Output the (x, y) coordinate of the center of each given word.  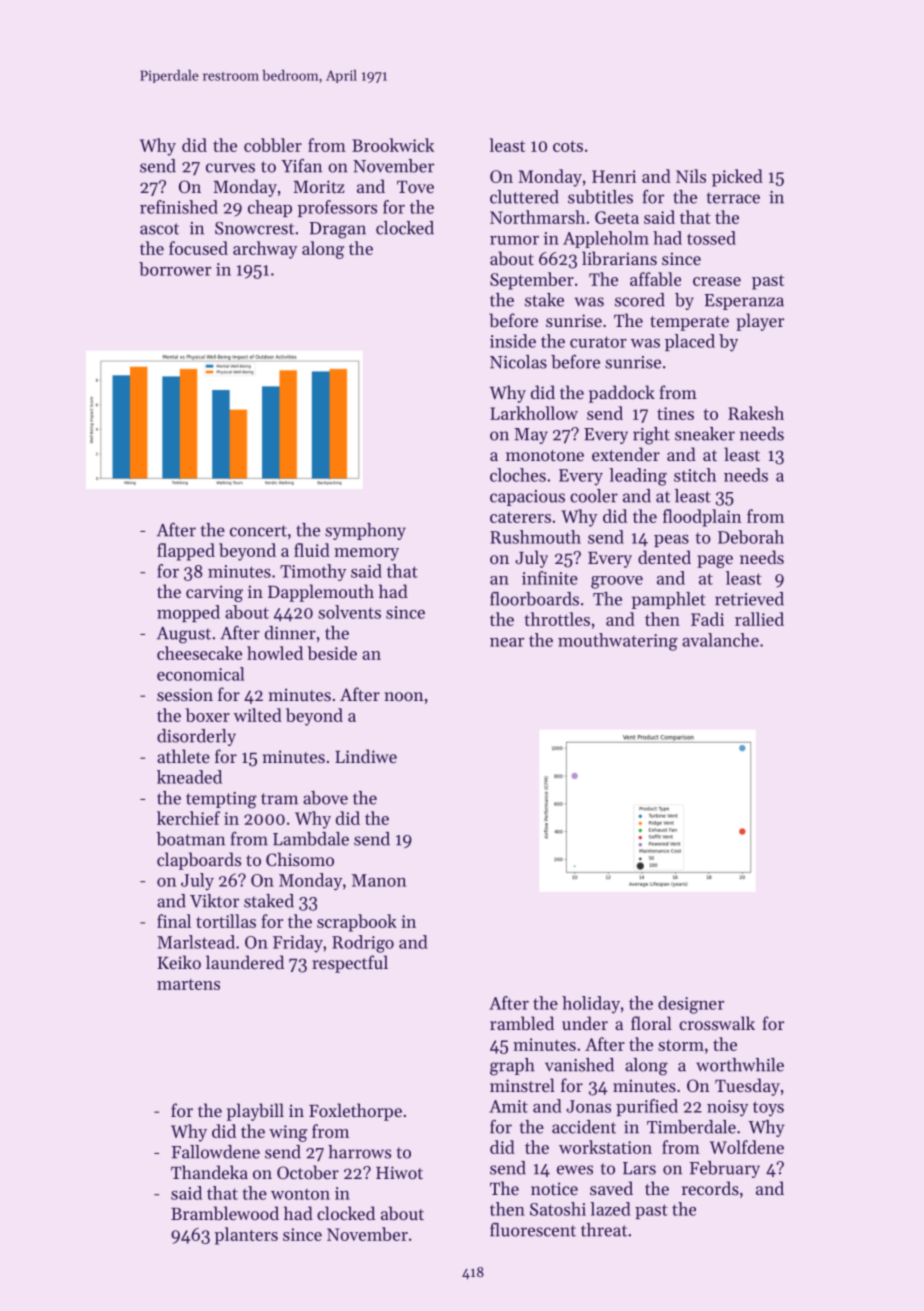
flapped (186, 552)
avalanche (720, 640)
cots (568, 146)
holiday (591, 1005)
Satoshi (558, 1209)
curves (230, 168)
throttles (557, 619)
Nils (691, 176)
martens (188, 984)
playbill (255, 1112)
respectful (350, 964)
